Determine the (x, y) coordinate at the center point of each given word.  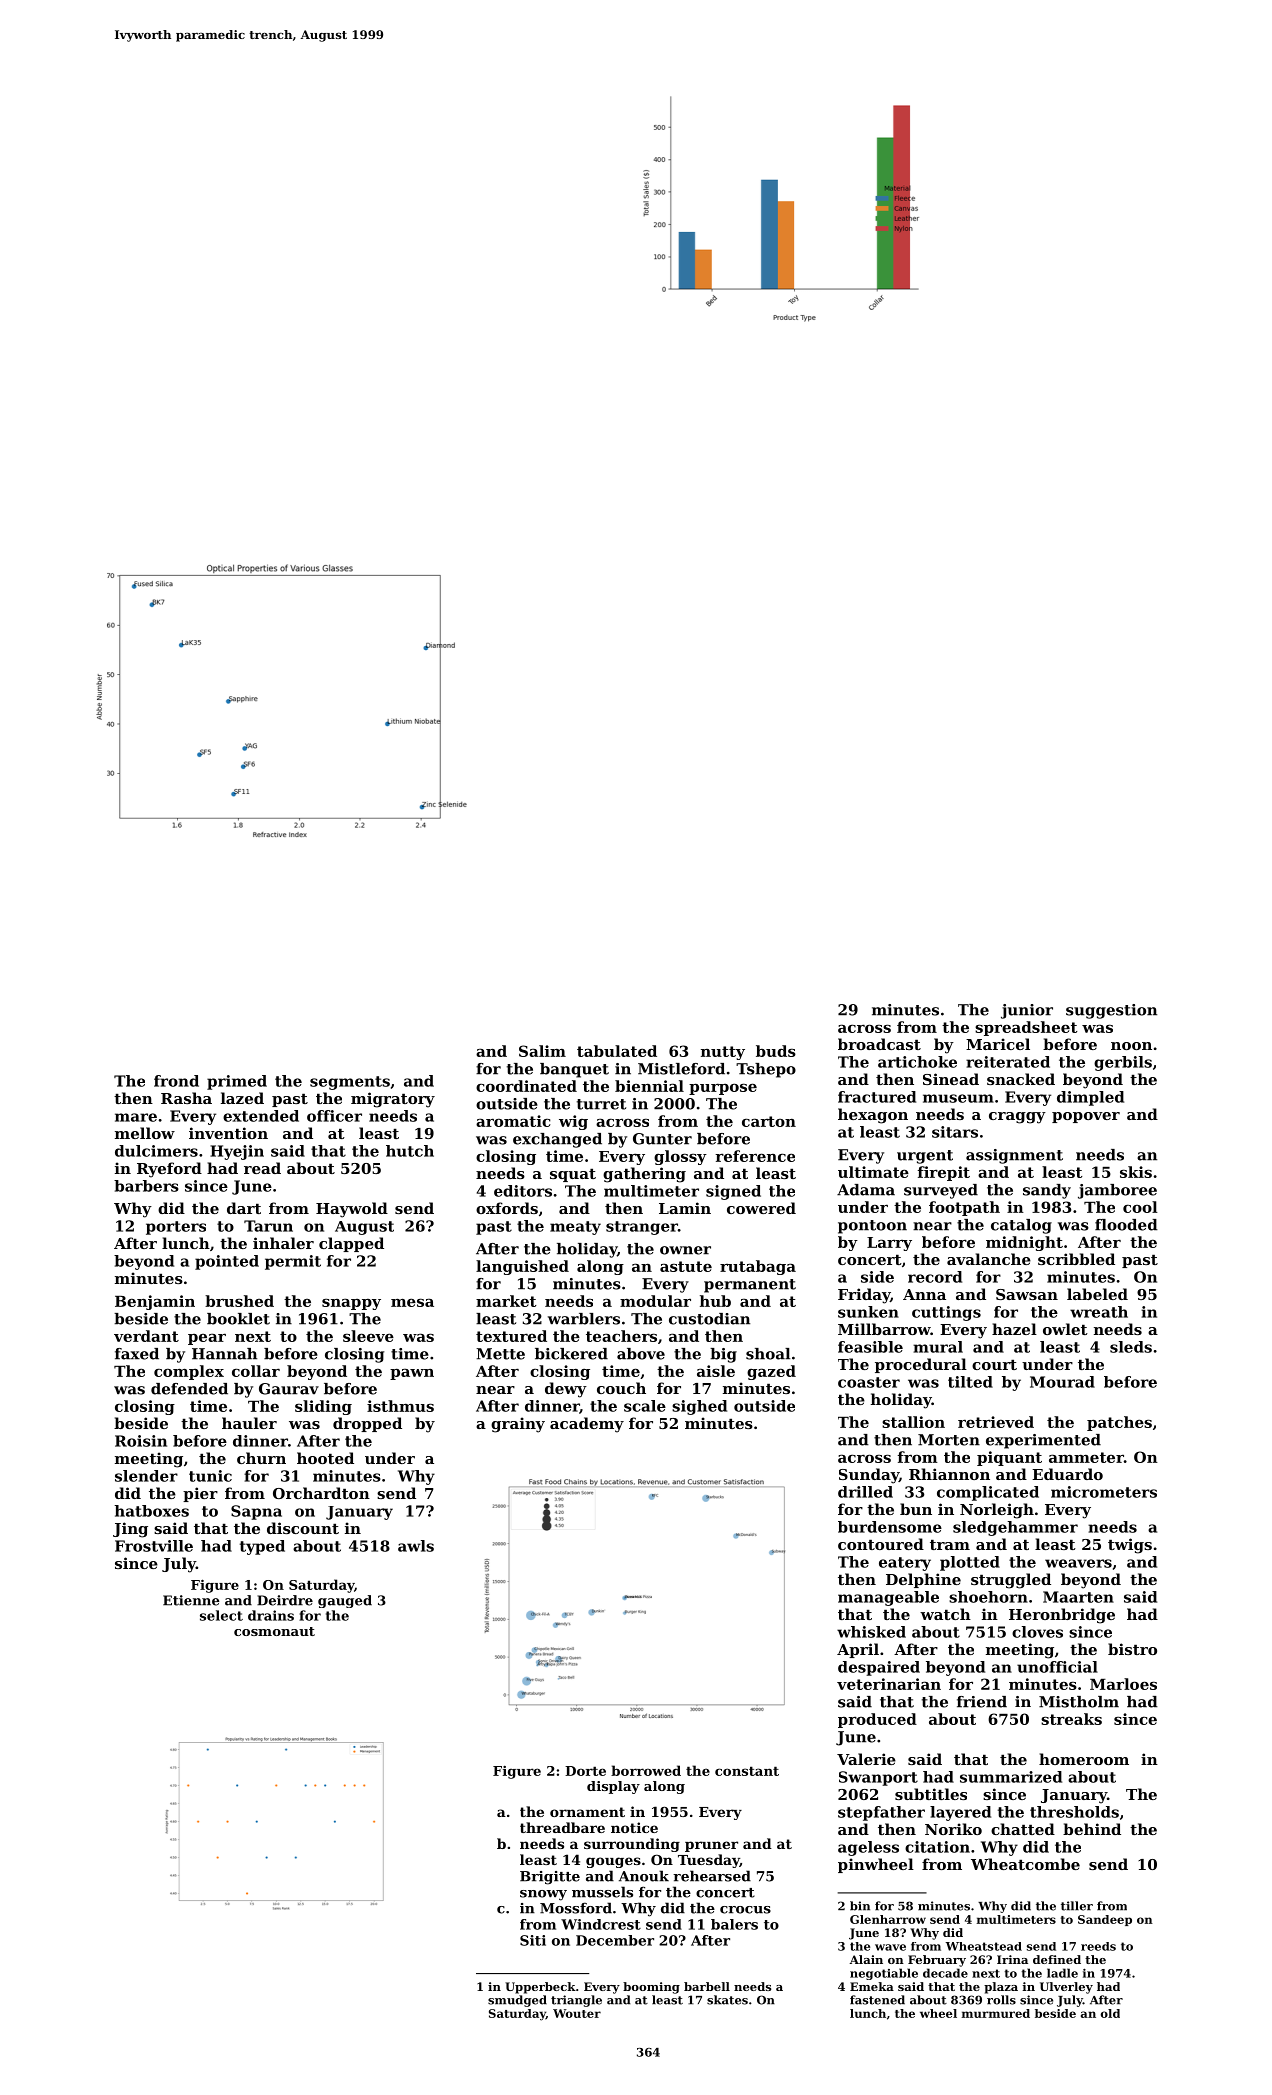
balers (734, 1924)
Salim (542, 1051)
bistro (1132, 1649)
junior (1027, 1011)
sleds (1131, 1347)
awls (416, 1546)
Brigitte (550, 1878)
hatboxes (152, 1511)
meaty (575, 1228)
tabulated (617, 1051)
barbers (146, 1186)
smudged (517, 2001)
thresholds (1074, 1812)
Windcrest (601, 1924)
